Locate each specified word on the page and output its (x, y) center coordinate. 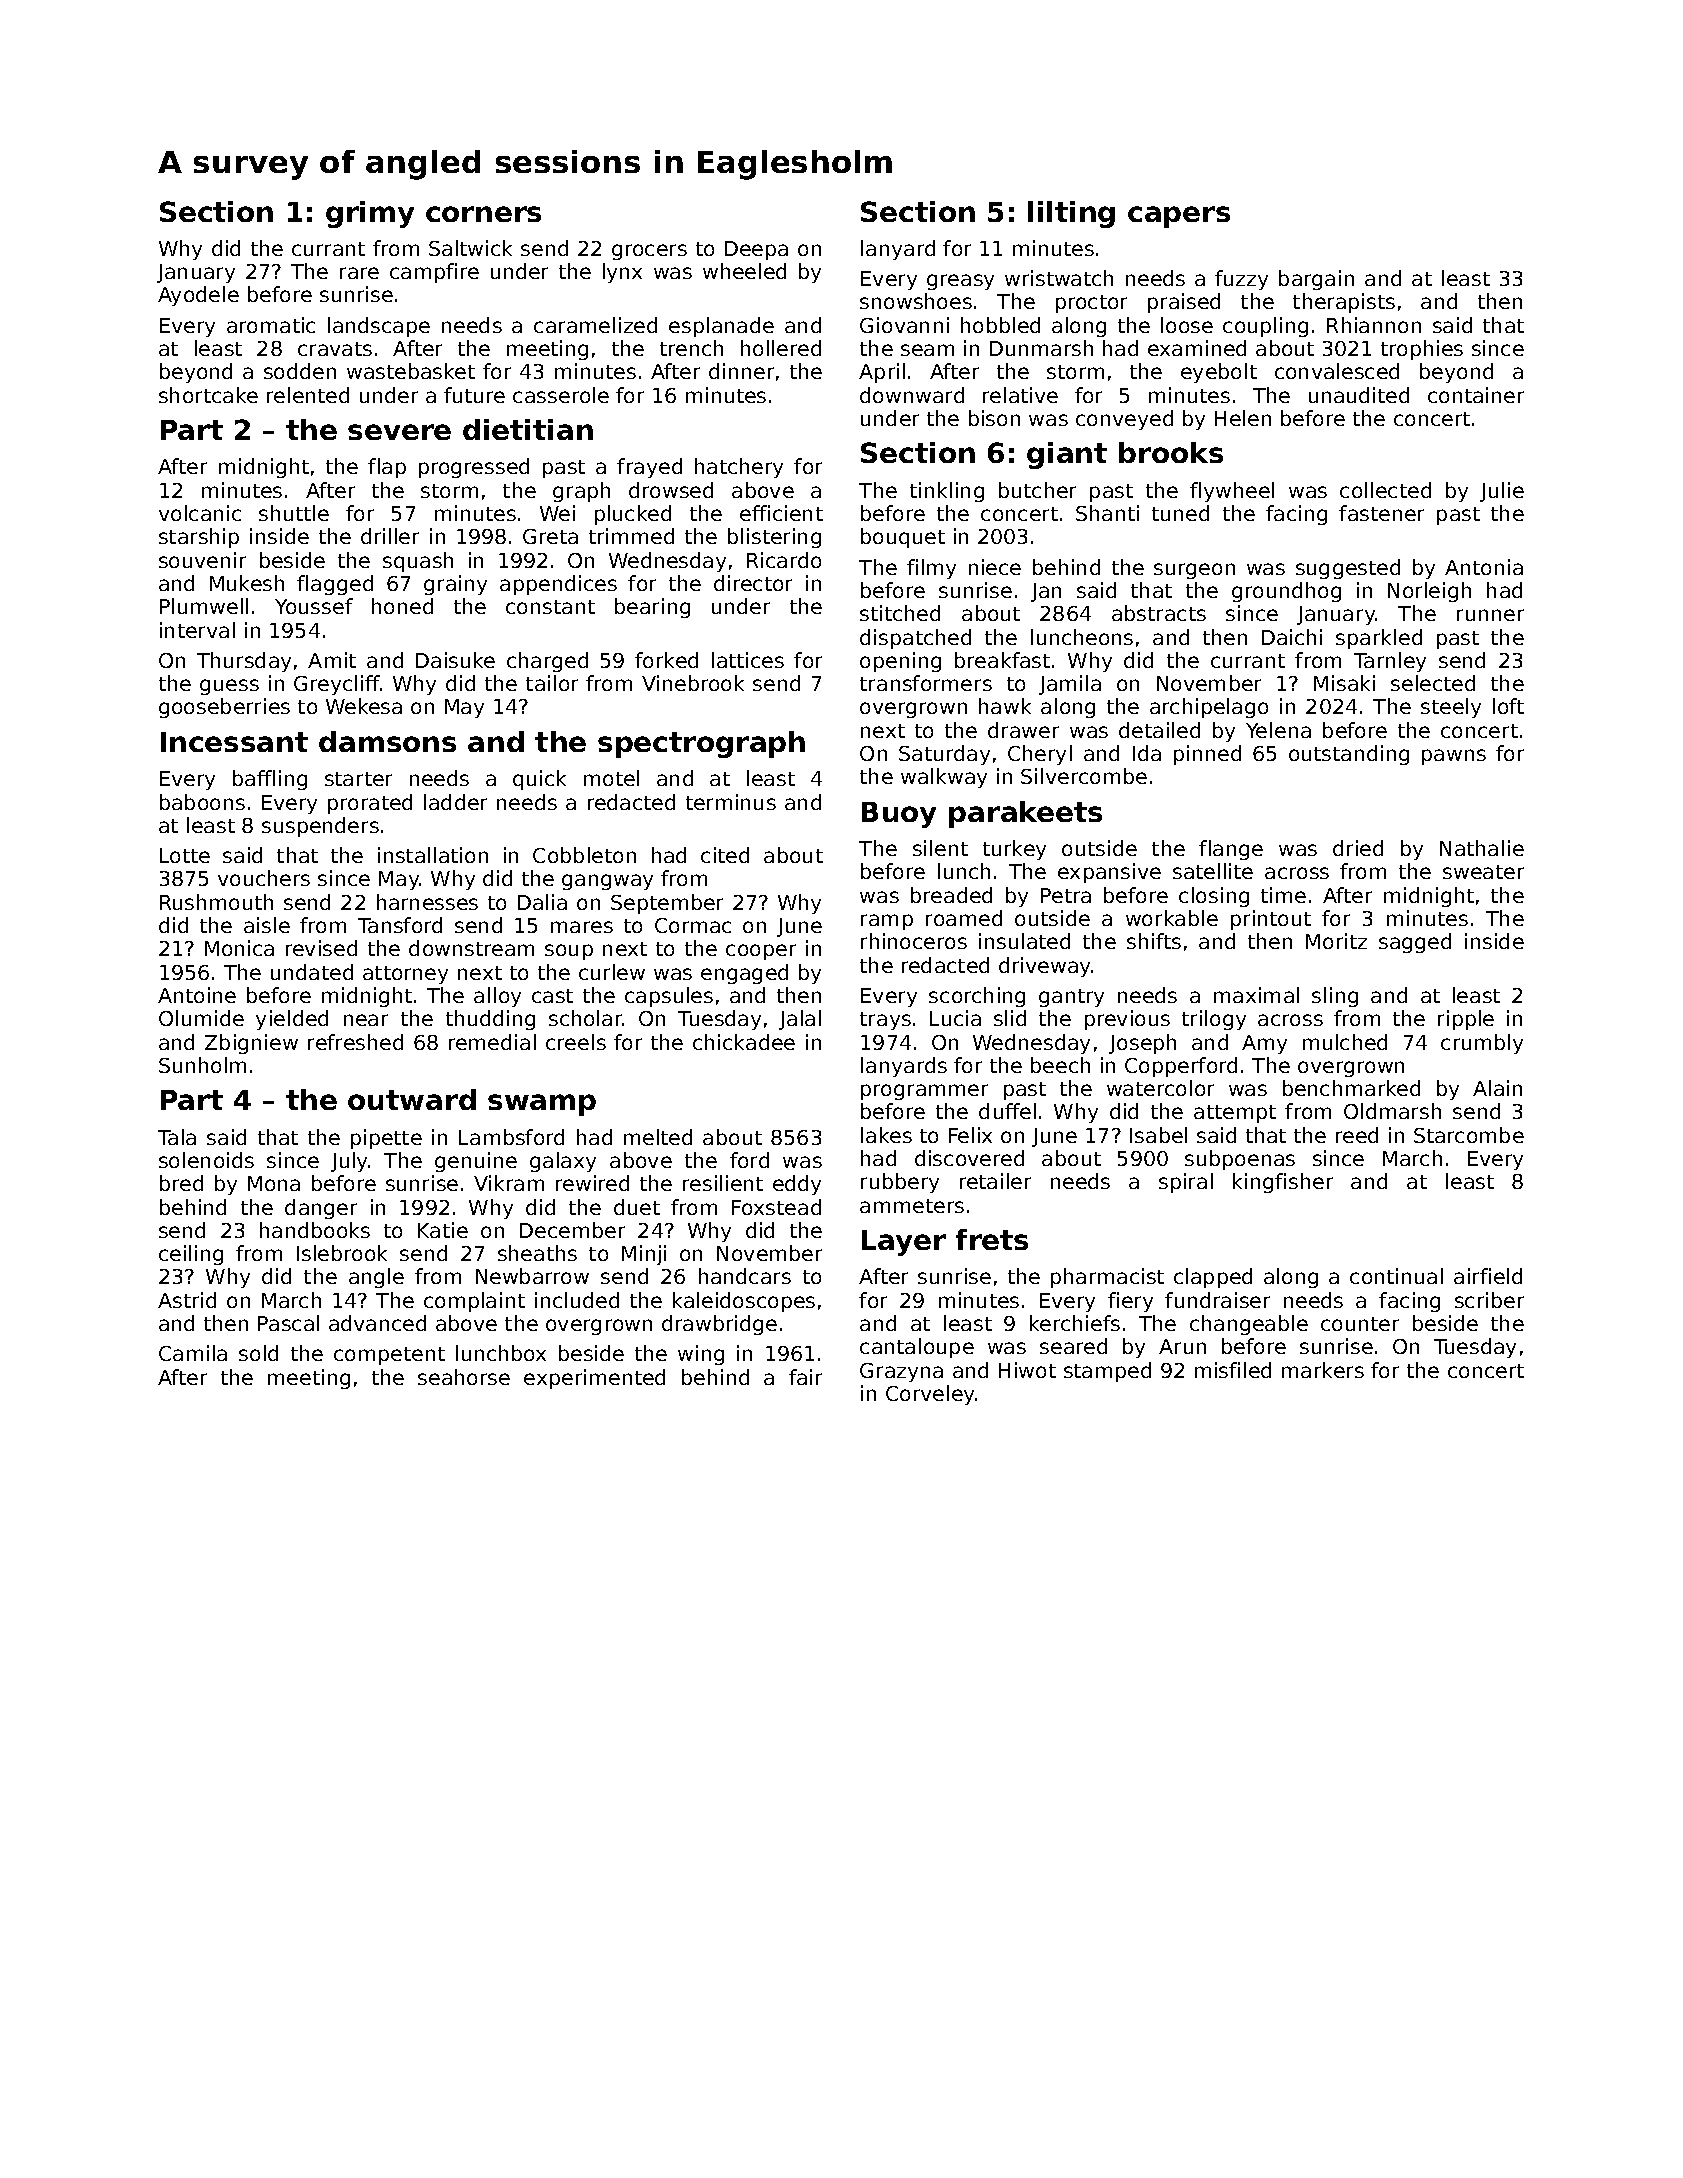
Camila (193, 1353)
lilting (1071, 214)
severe (399, 432)
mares (582, 927)
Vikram (509, 1183)
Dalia (542, 902)
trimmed (631, 536)
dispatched (915, 639)
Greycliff (337, 685)
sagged (1415, 943)
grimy (370, 214)
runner (1490, 615)
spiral (1186, 1183)
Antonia (1484, 567)
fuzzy (1241, 280)
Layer (904, 1243)
